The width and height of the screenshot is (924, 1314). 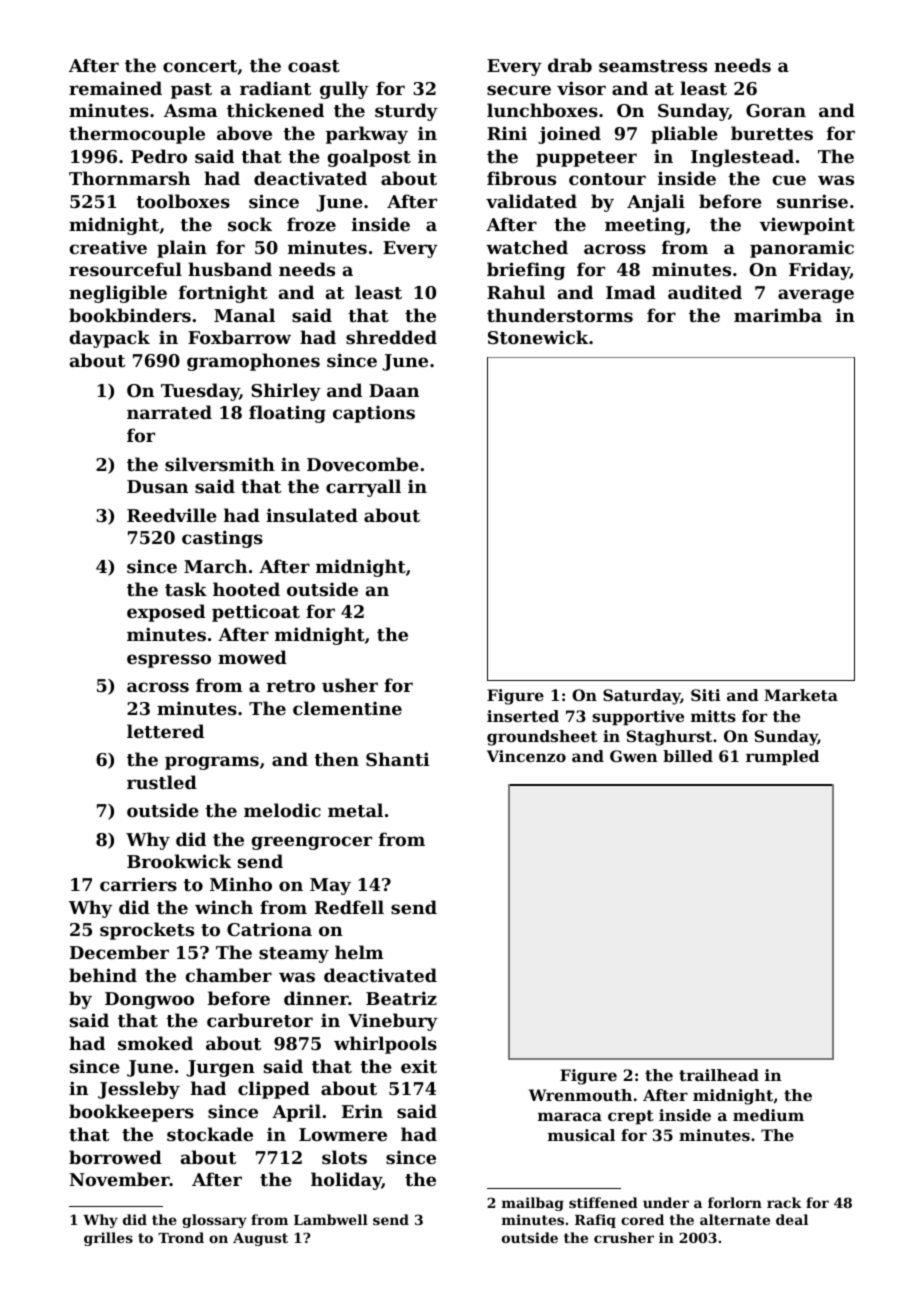 I want to click on Vincenzo, so click(x=526, y=756).
